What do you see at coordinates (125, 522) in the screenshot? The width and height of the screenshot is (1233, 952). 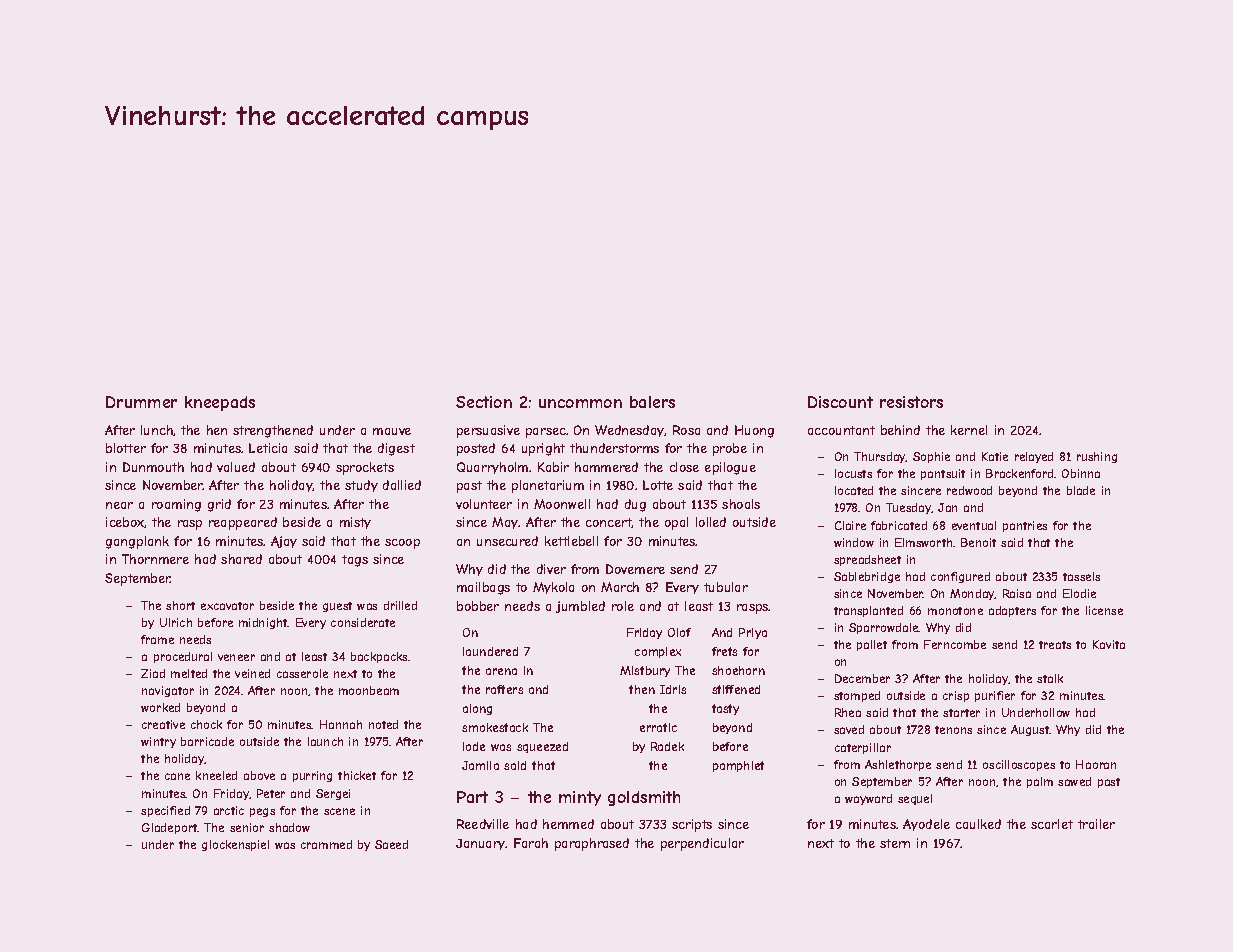 I see `icebox` at bounding box center [125, 522].
